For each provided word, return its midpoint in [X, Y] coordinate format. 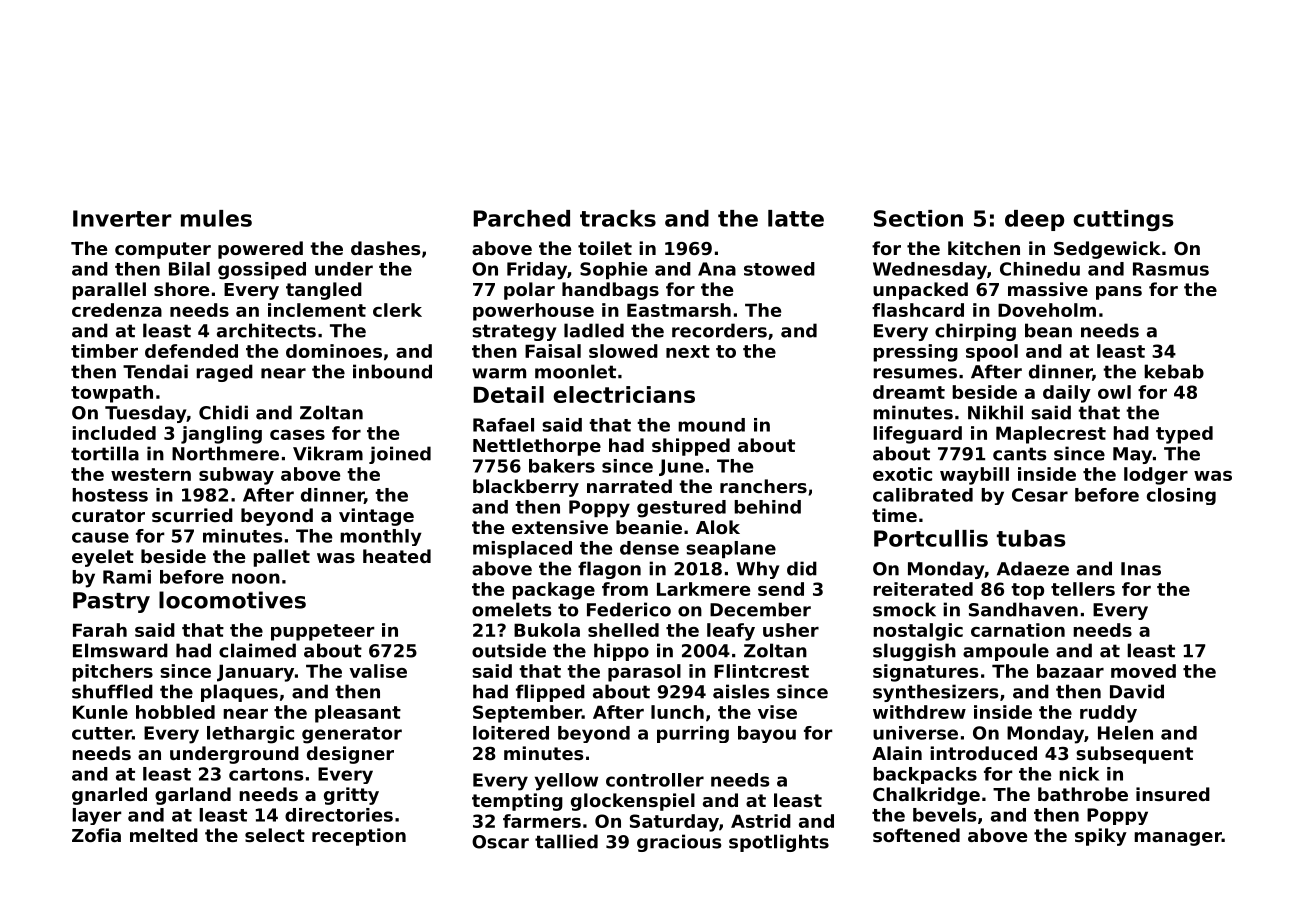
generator [352, 735]
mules [216, 218]
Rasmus [1171, 269]
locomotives [232, 600]
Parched [522, 218]
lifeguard [917, 435]
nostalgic [918, 632]
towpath [112, 394]
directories [339, 815]
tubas [1031, 538]
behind [767, 507]
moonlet [575, 371]
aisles [741, 691]
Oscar [500, 842]
